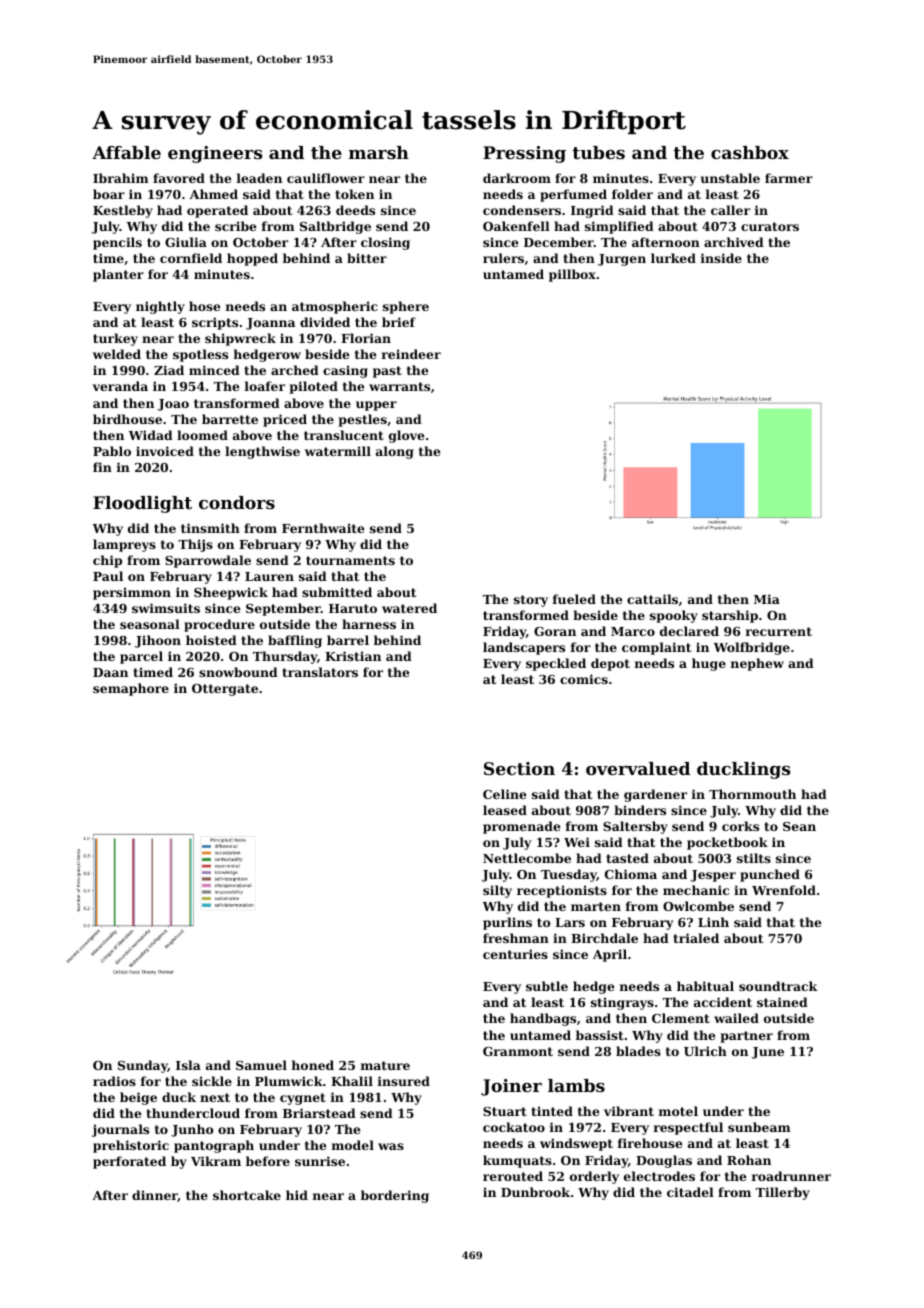  What do you see at coordinates (730, 178) in the screenshot?
I see `unstable` at bounding box center [730, 178].
